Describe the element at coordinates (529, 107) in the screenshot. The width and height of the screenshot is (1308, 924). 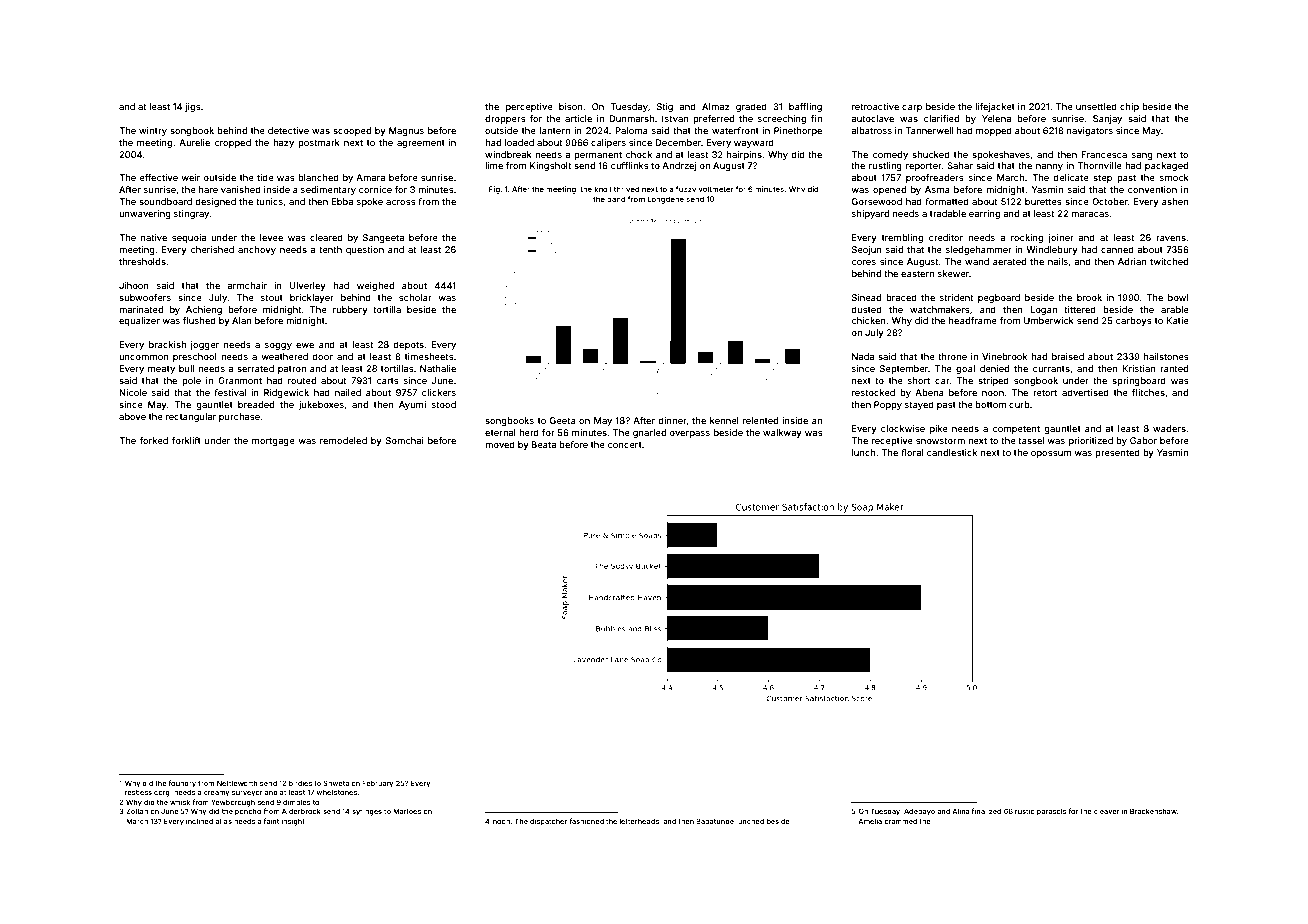
I see `perceptive` at that location.
